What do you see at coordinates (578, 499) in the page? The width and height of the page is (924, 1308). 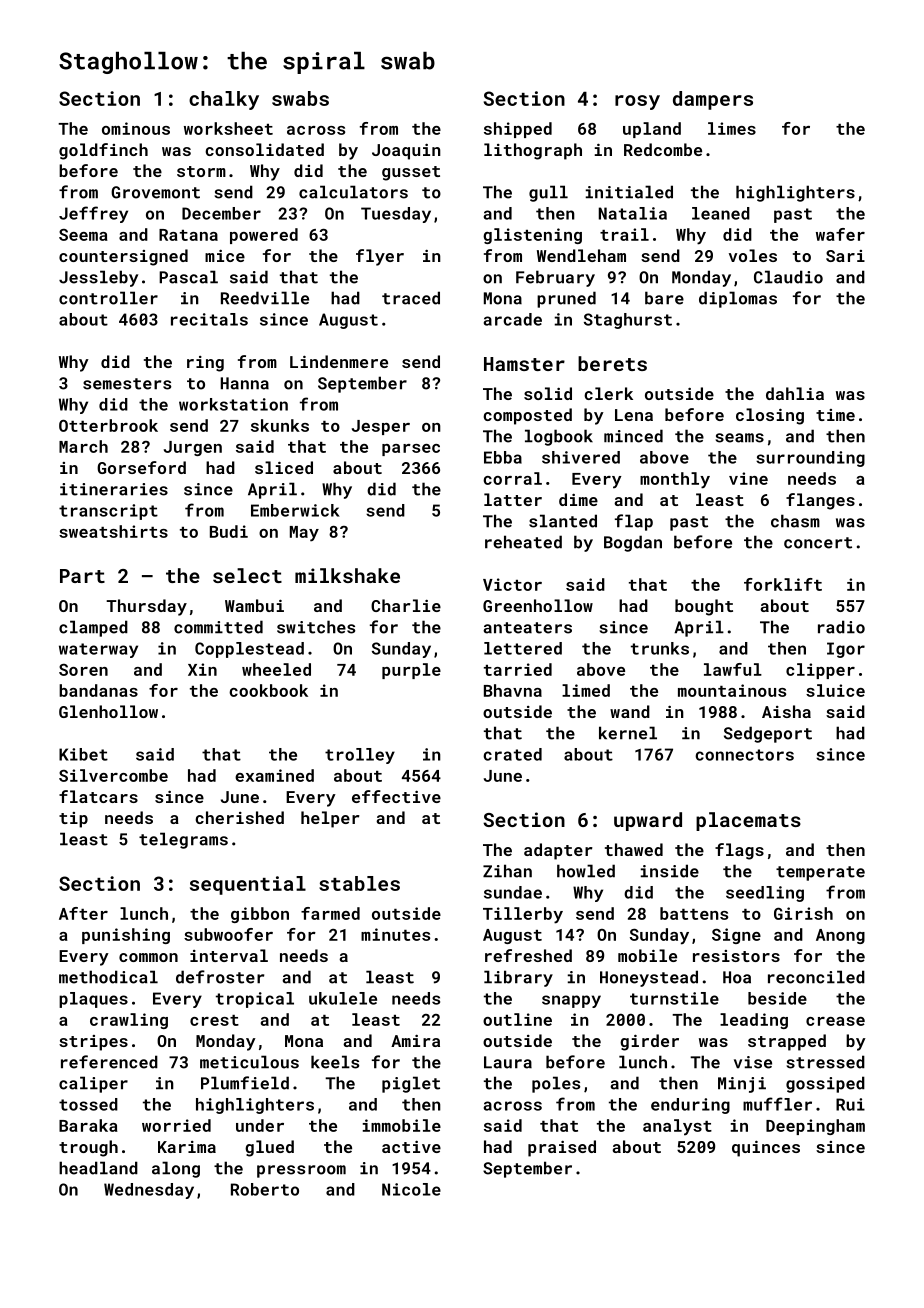 I see `dime` at bounding box center [578, 499].
